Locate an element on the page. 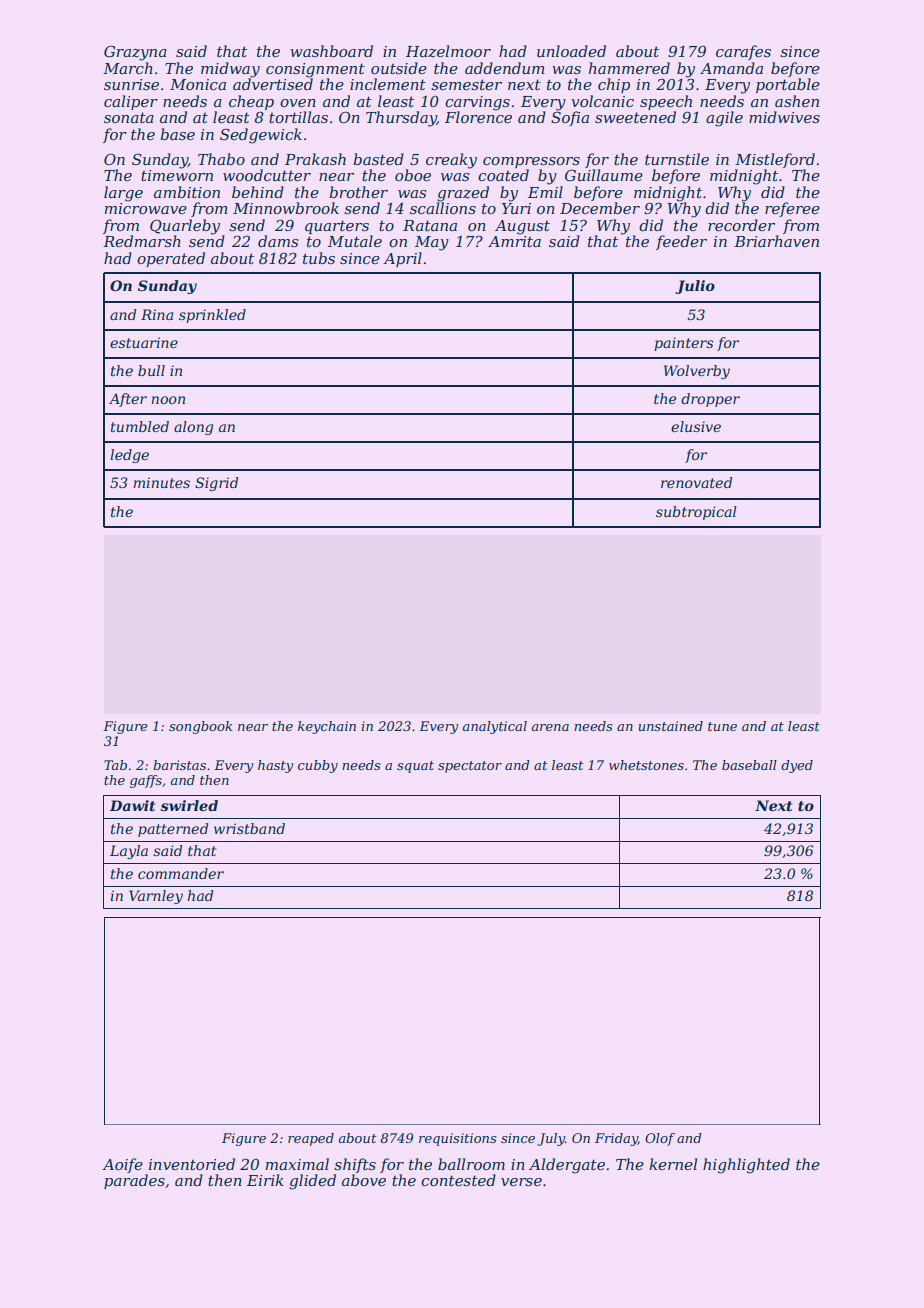 Image resolution: width=924 pixels, height=1308 pixels. carafes is located at coordinates (743, 52).
